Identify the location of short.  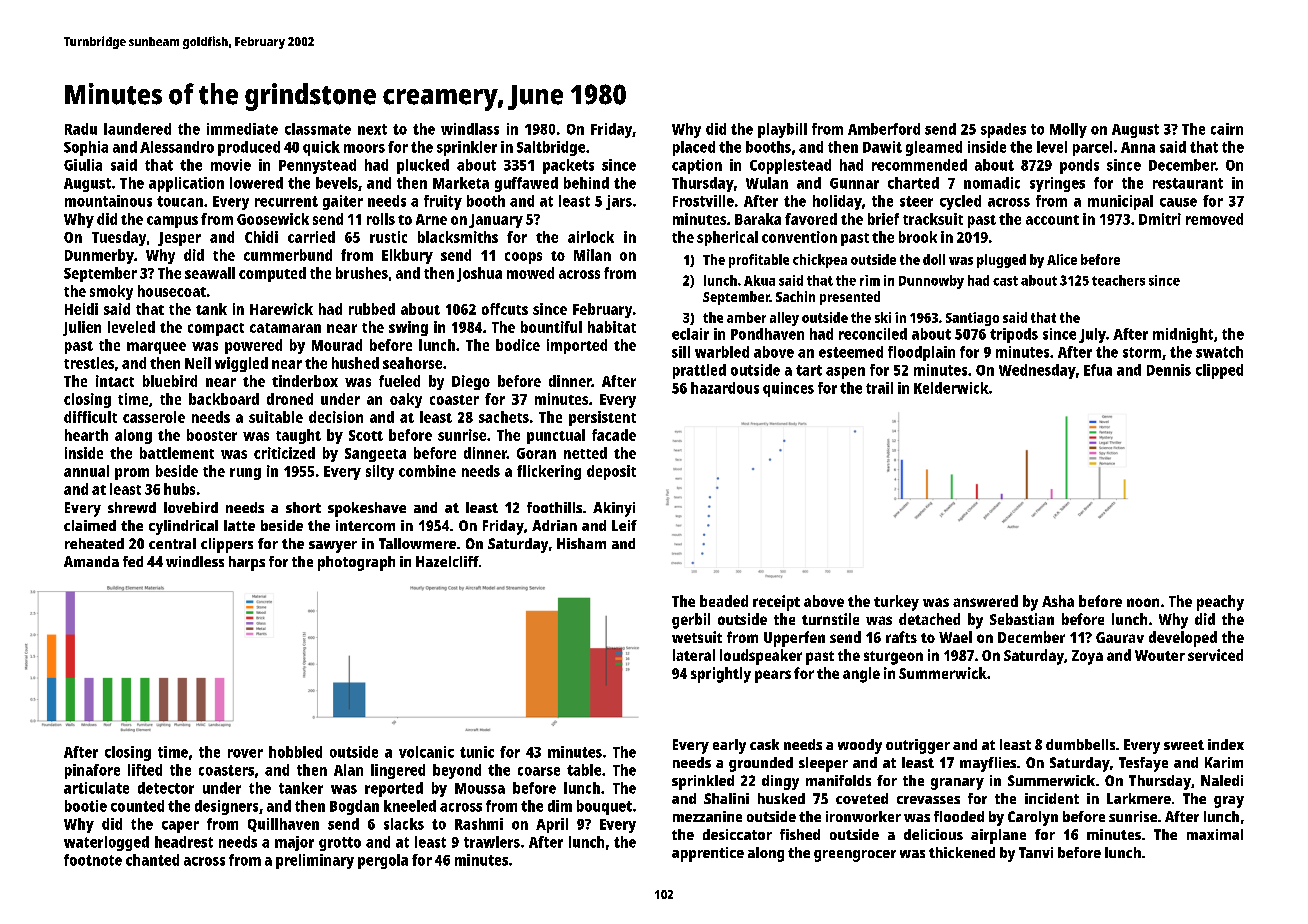
(303, 507).
